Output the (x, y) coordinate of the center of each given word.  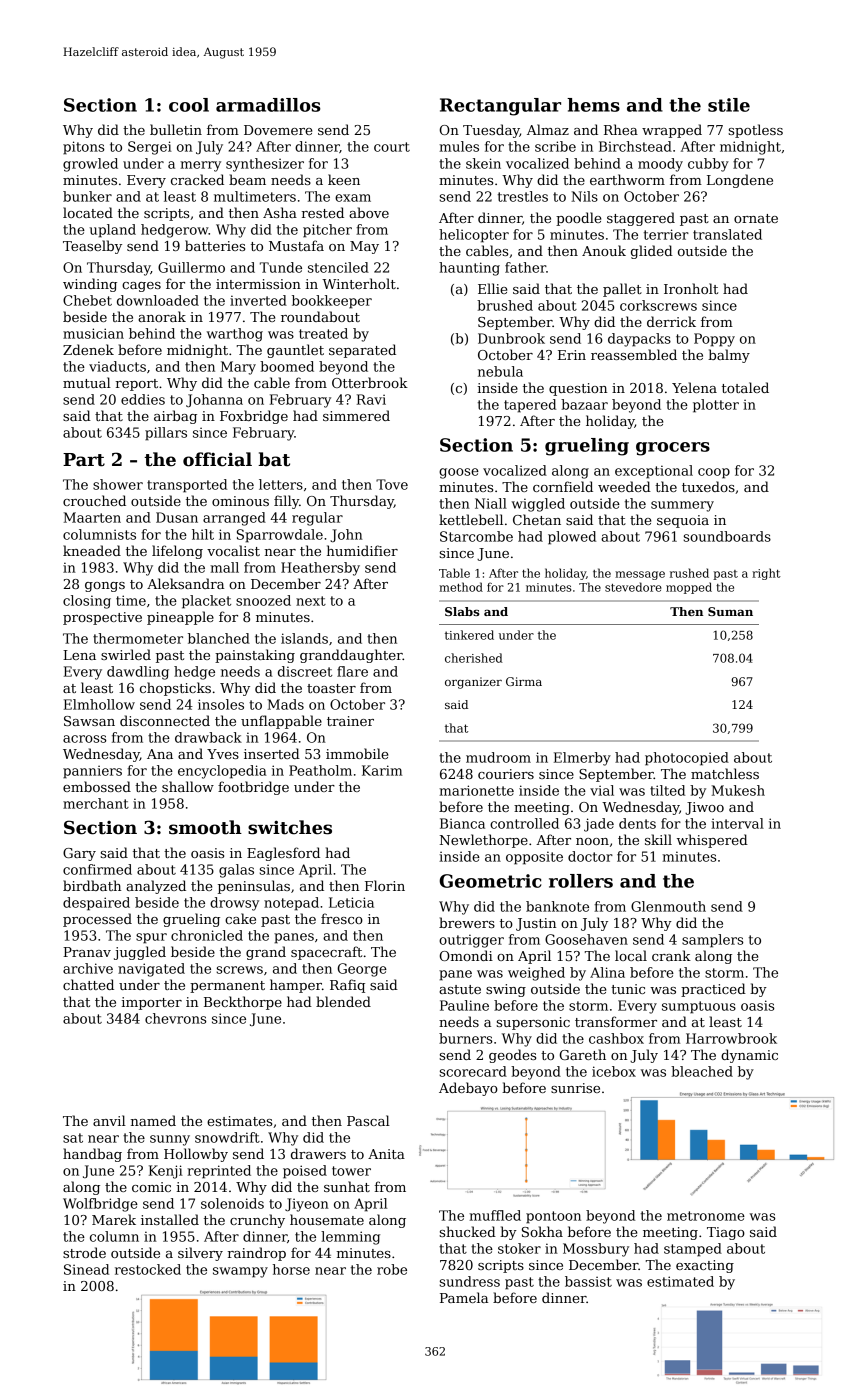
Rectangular (500, 107)
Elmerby (582, 759)
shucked (467, 1231)
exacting (705, 1266)
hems (593, 105)
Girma (524, 681)
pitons (83, 148)
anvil (109, 1120)
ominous (240, 501)
